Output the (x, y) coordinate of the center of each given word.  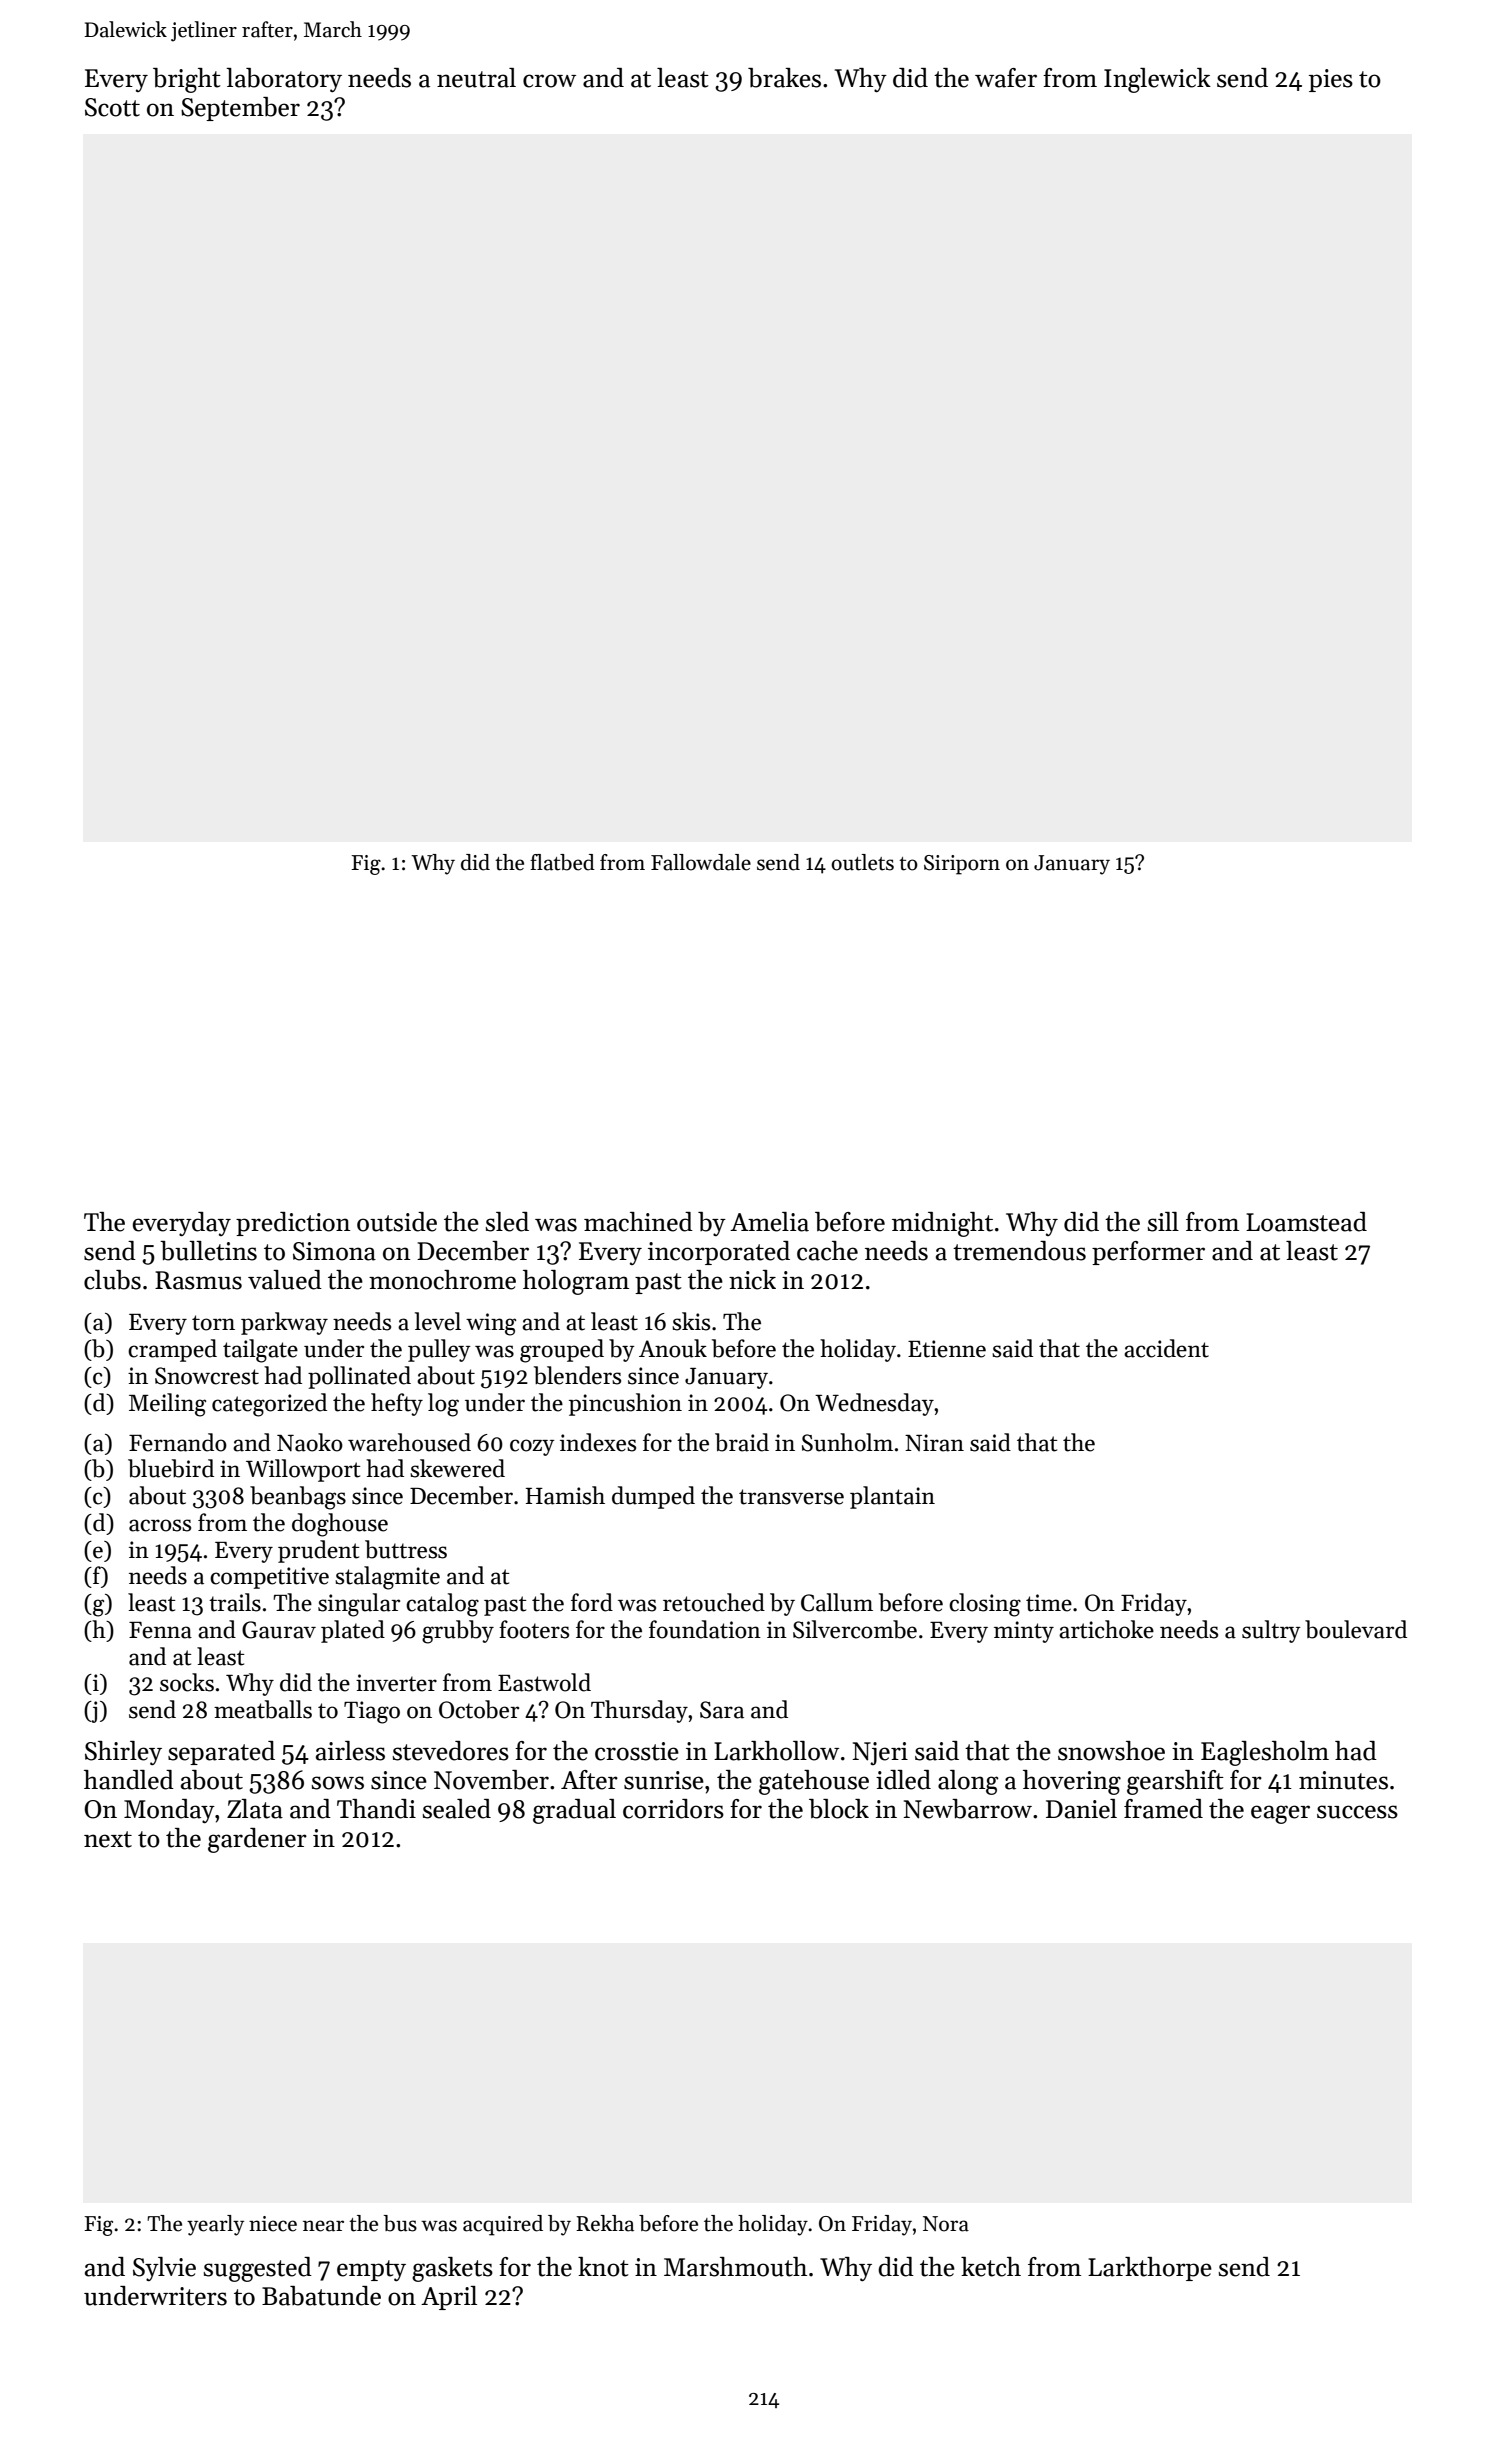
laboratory (284, 80)
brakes (784, 78)
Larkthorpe (1150, 2269)
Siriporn (962, 865)
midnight (942, 1224)
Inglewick (1157, 80)
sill (1163, 1222)
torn (213, 1323)
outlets (862, 862)
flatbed (562, 862)
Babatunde (321, 2296)
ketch (991, 2267)
